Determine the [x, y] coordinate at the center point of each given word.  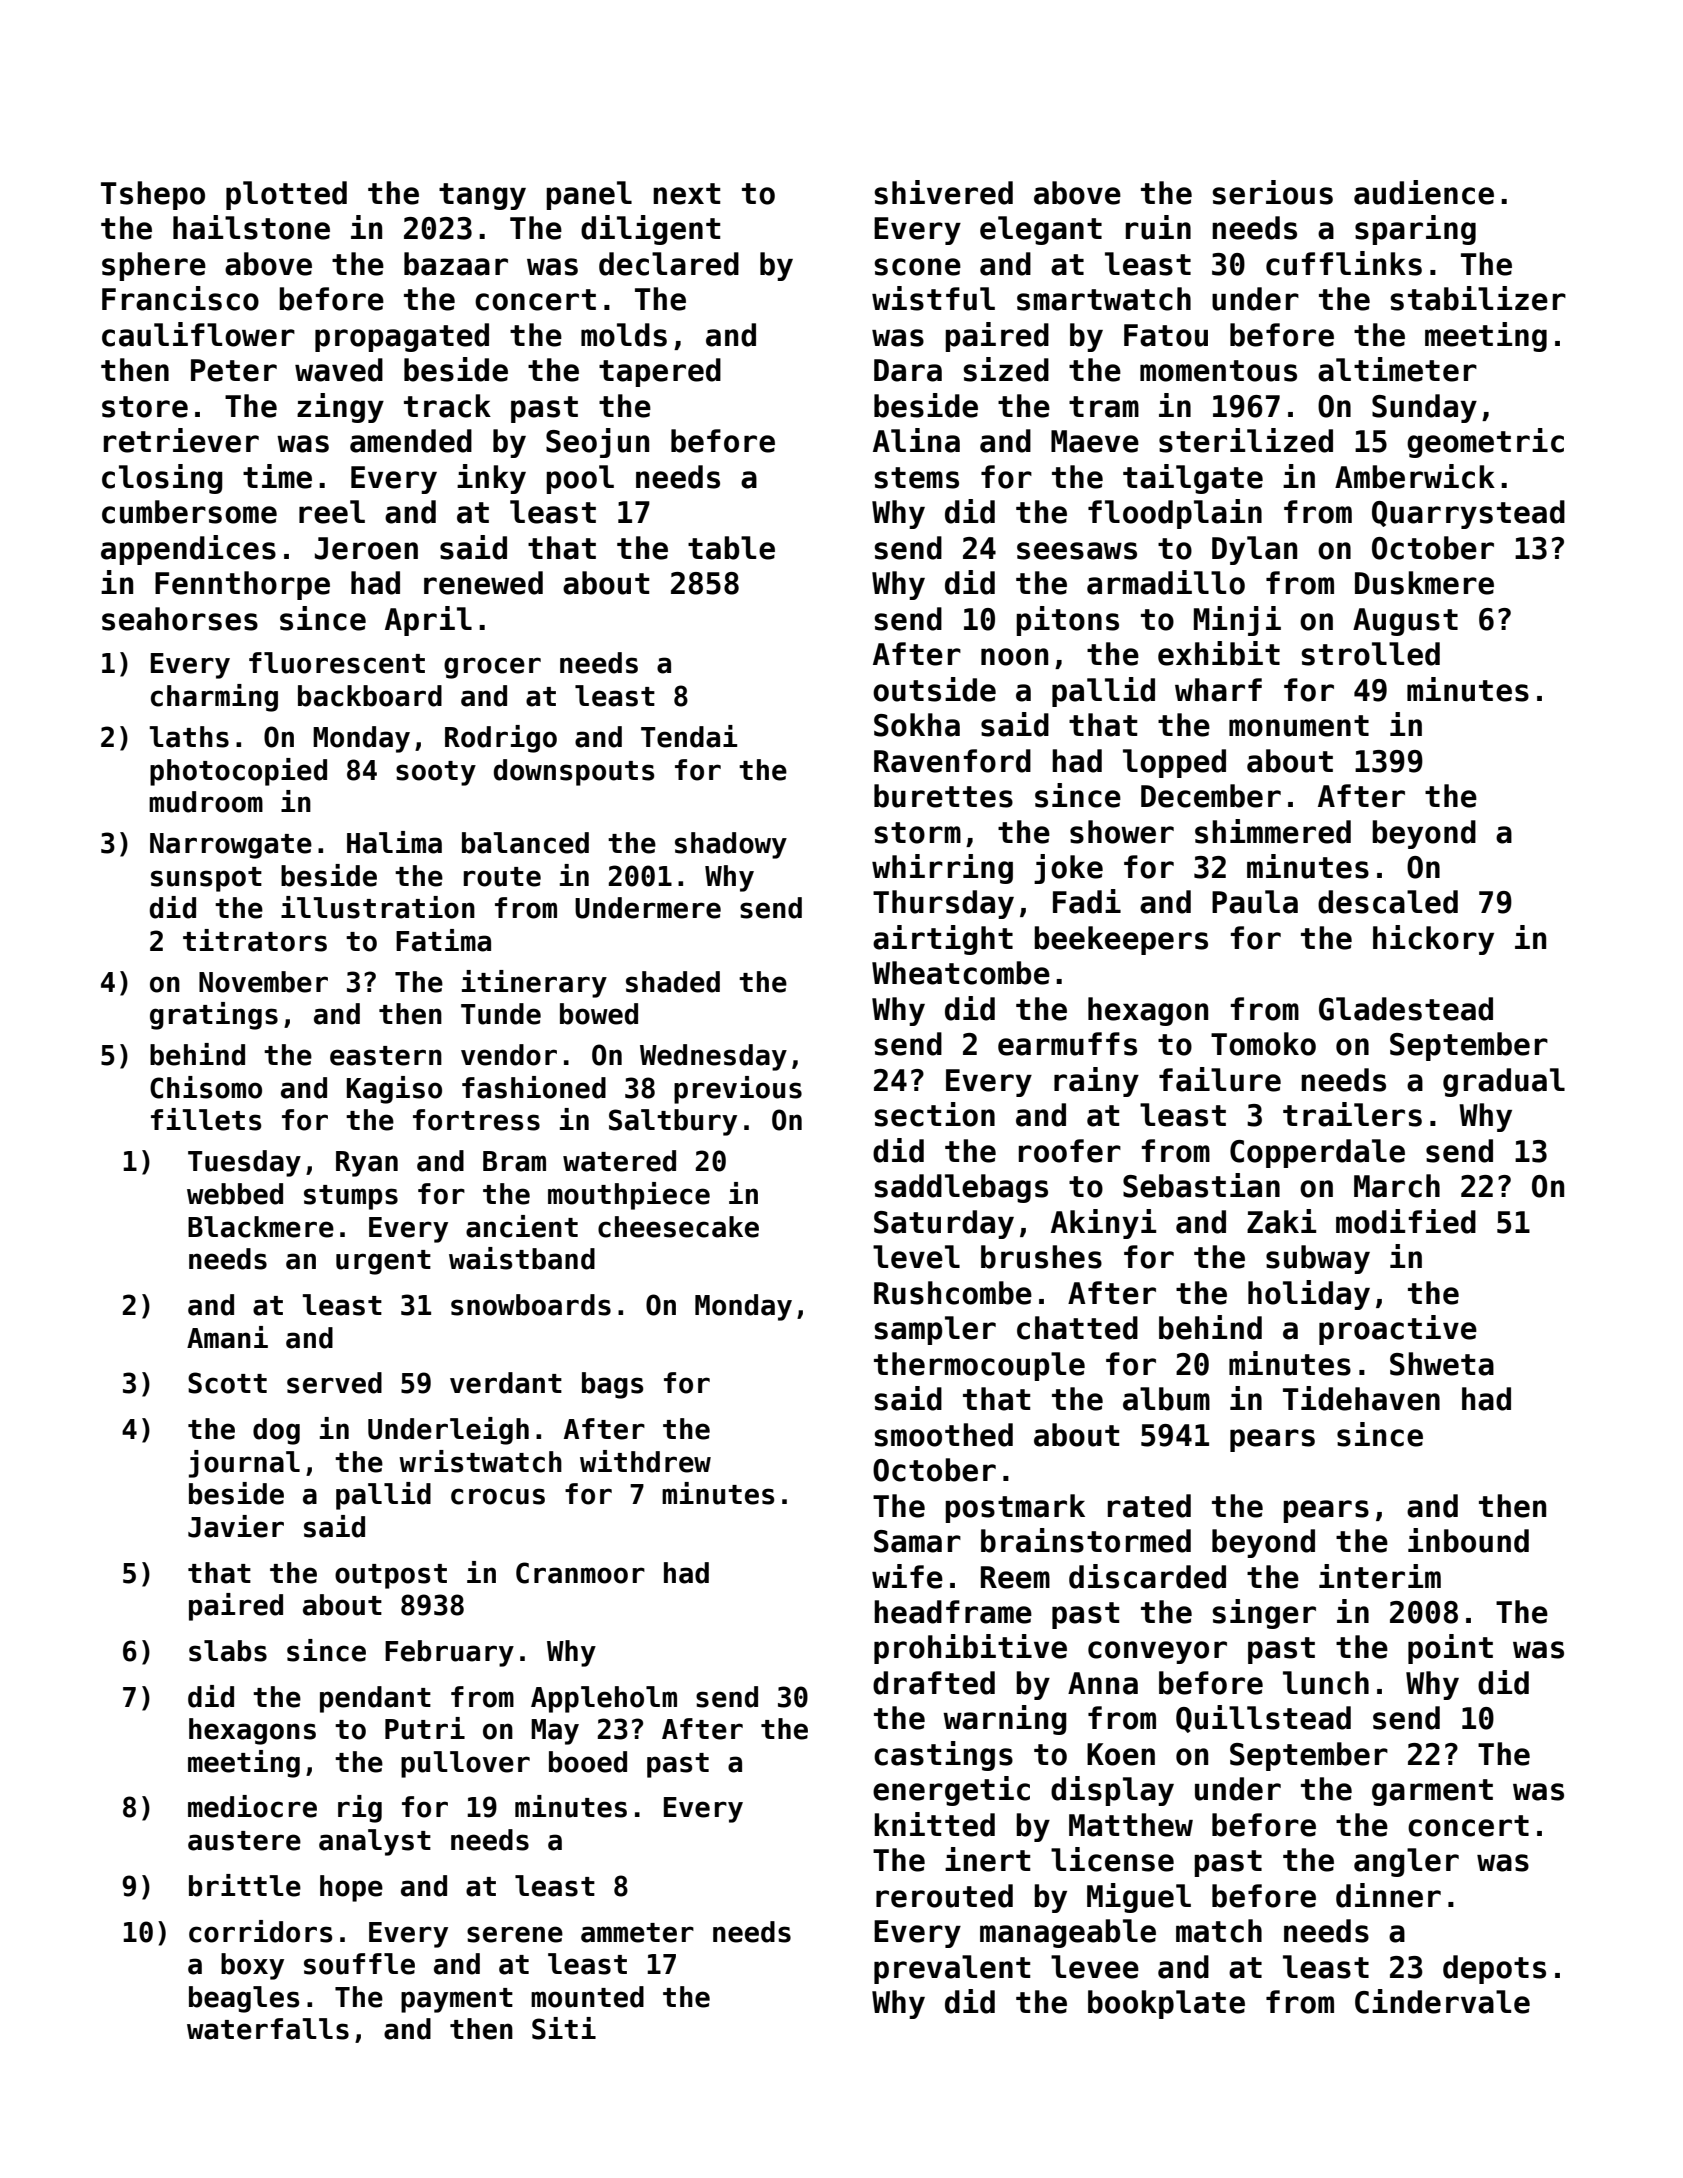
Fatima [443, 940]
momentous [1218, 371]
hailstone [251, 227]
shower [1122, 832]
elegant [1041, 230]
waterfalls [268, 2029]
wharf [1218, 690]
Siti [564, 2028]
